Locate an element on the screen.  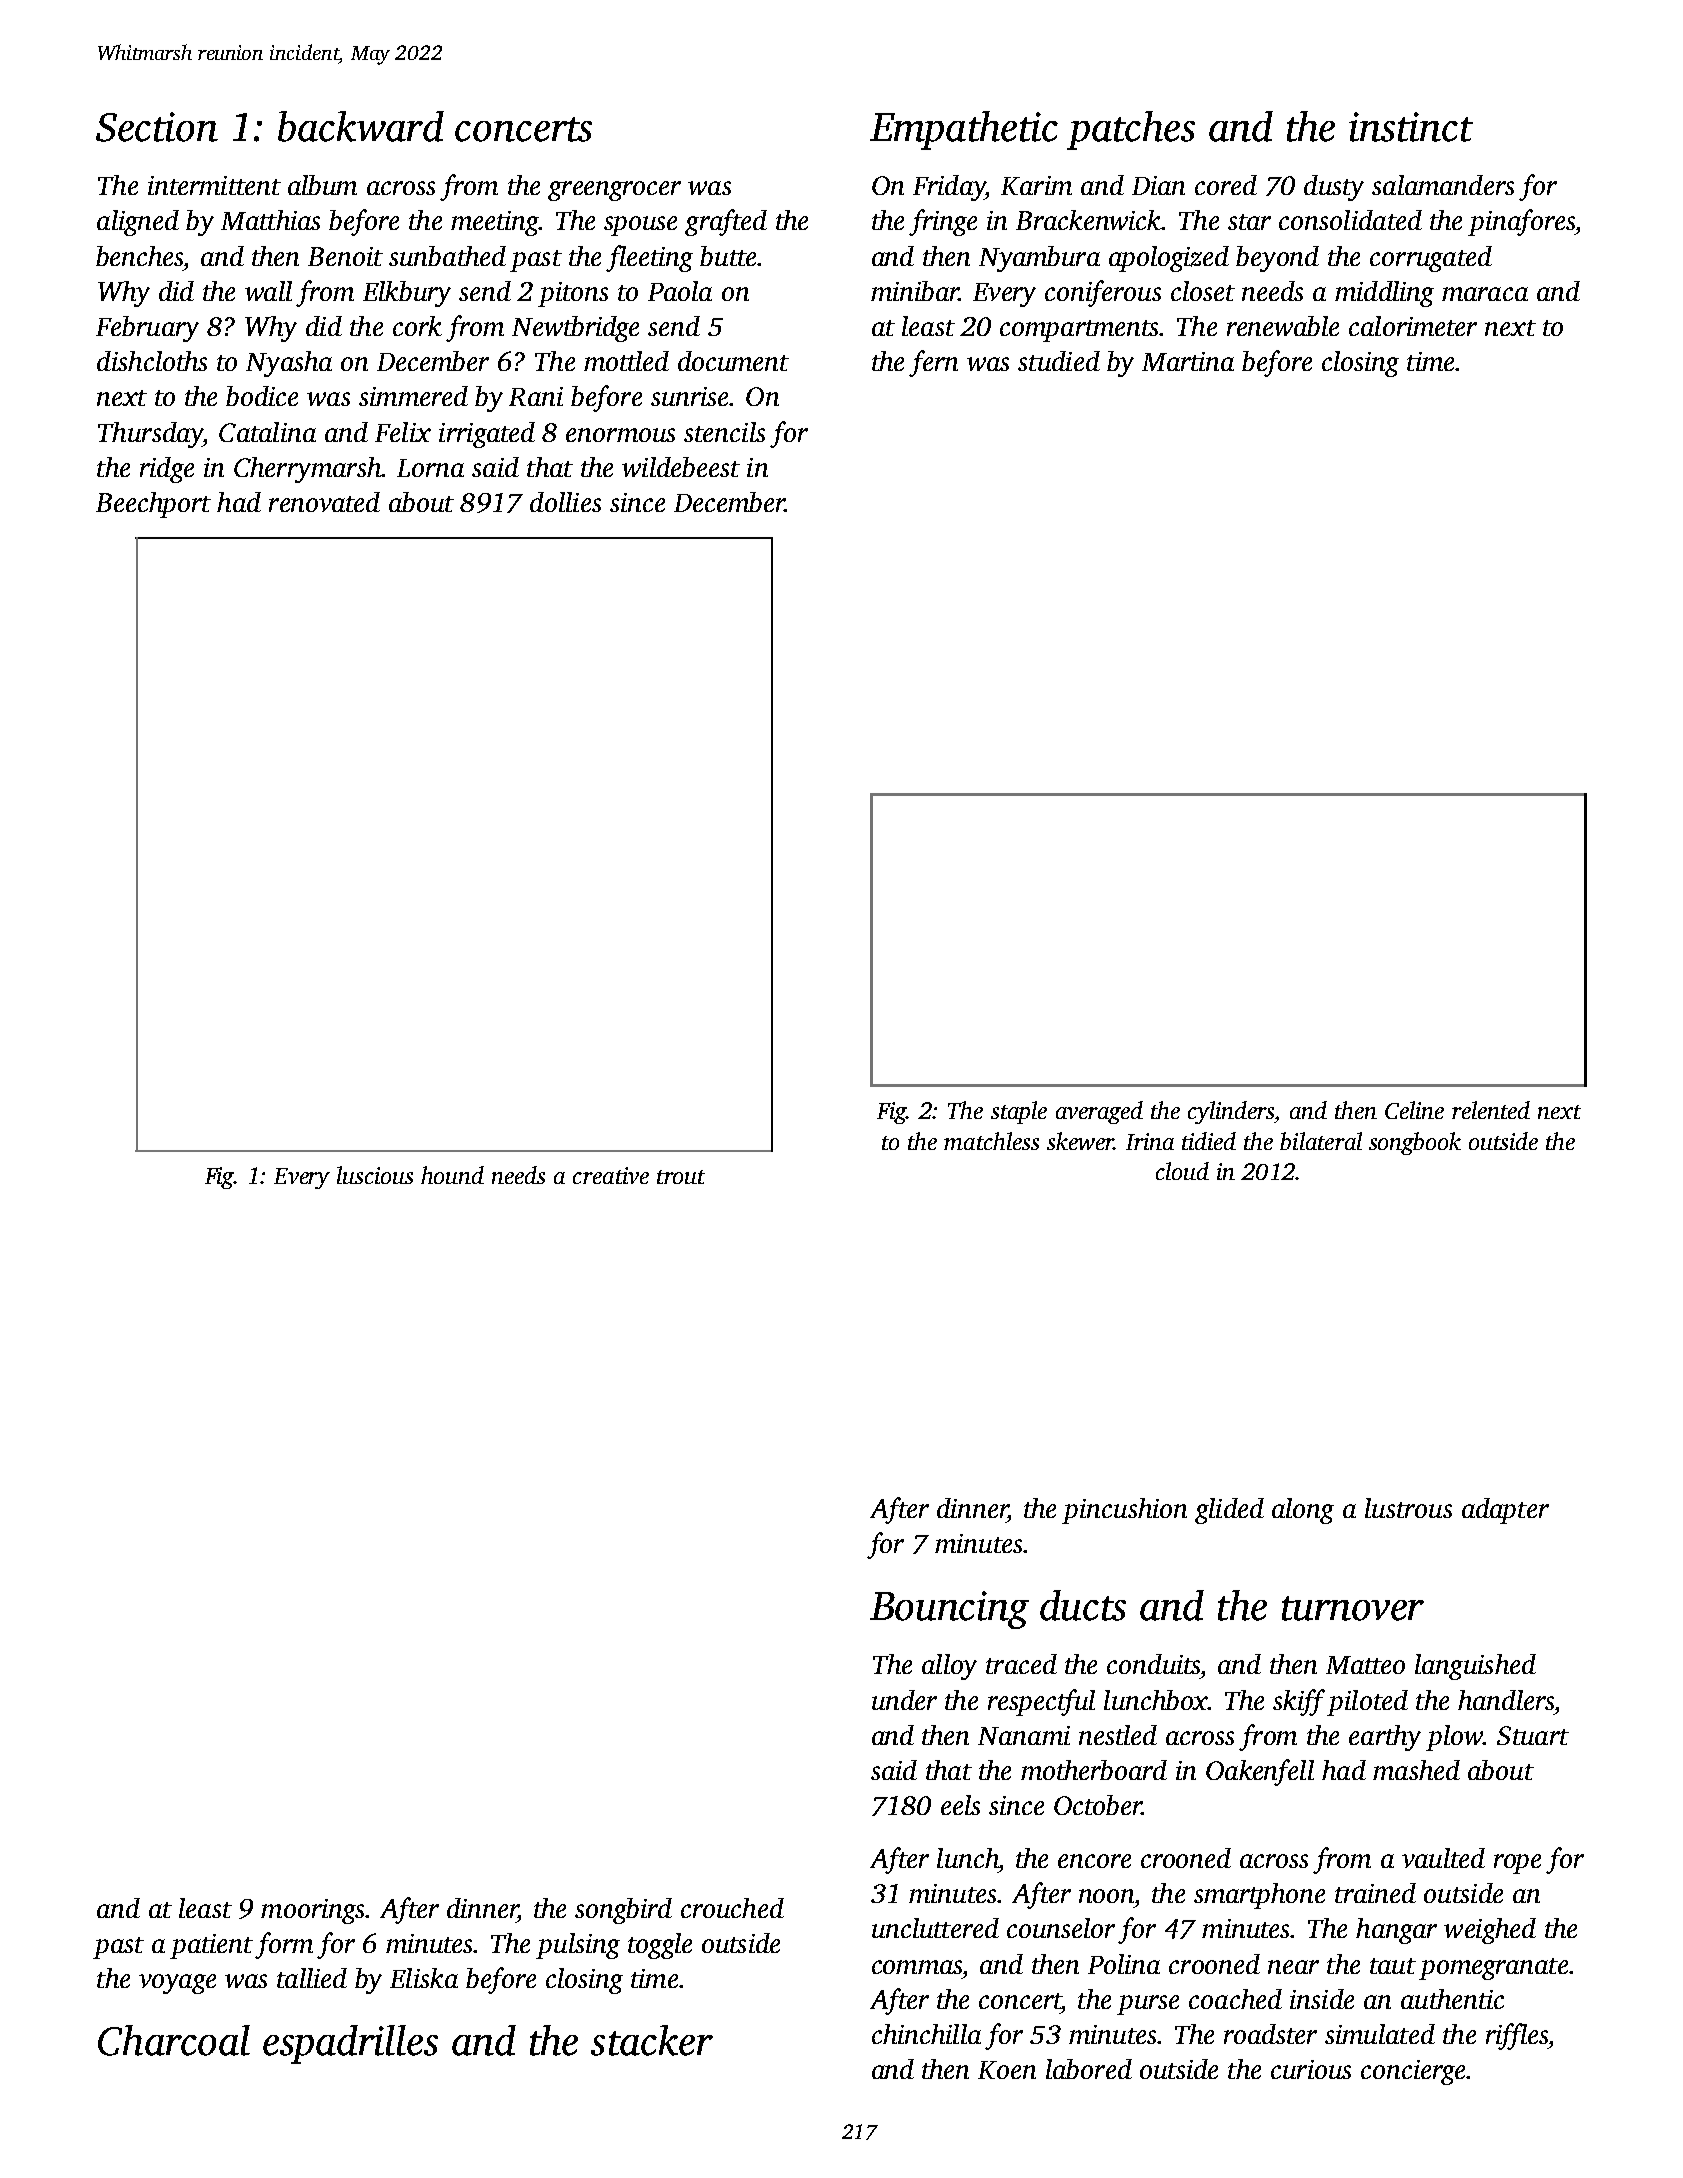
studied is located at coordinates (1059, 361).
